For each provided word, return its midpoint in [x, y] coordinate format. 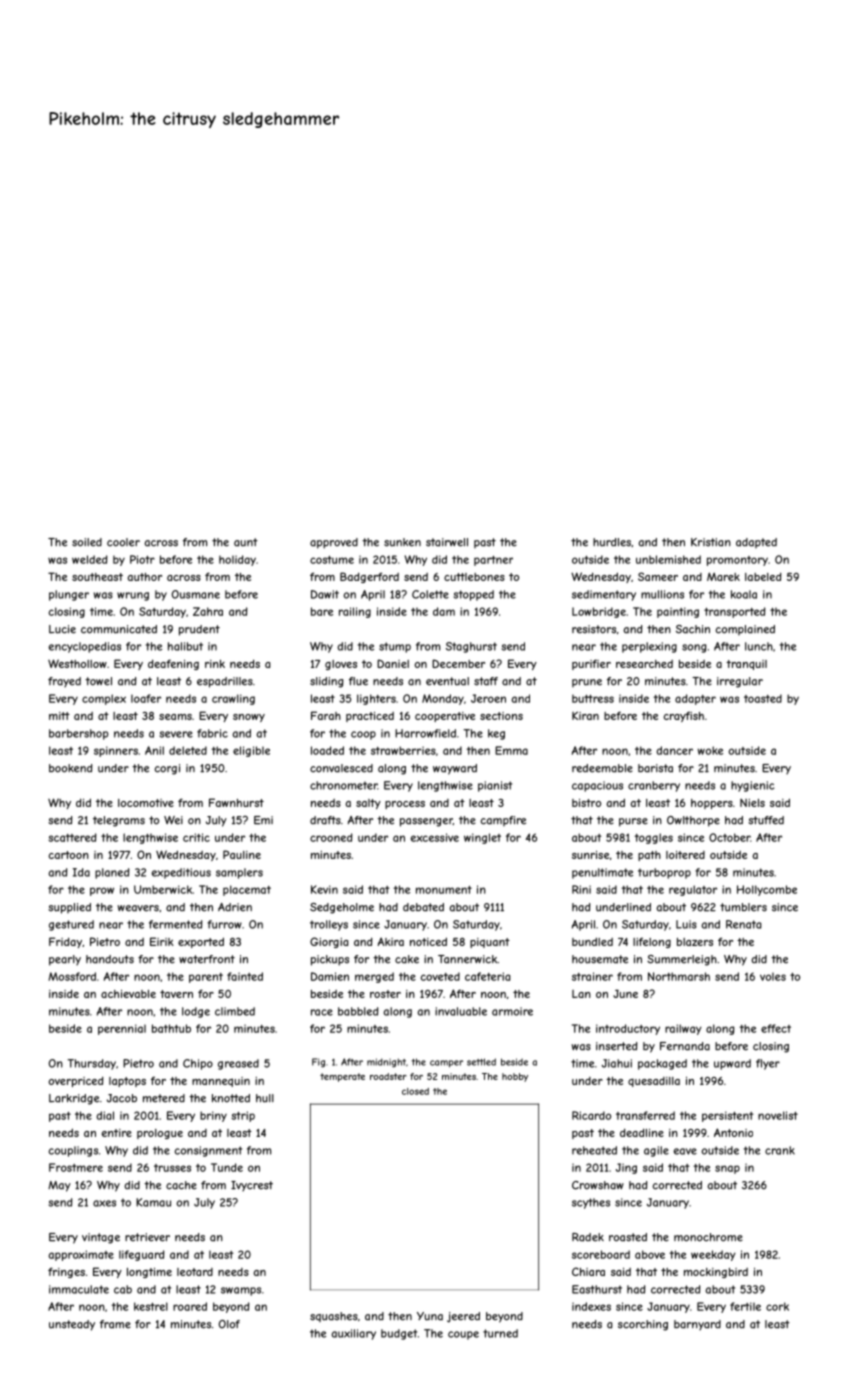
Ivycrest [252, 1186]
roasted [628, 1237]
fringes [66, 1272]
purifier [591, 664]
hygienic [752, 786]
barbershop [78, 734]
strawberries [403, 750]
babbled [358, 1011]
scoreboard [601, 1254]
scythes [591, 1203]
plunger [69, 595]
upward [732, 1064]
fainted [245, 976]
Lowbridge [599, 612]
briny [213, 1116]
